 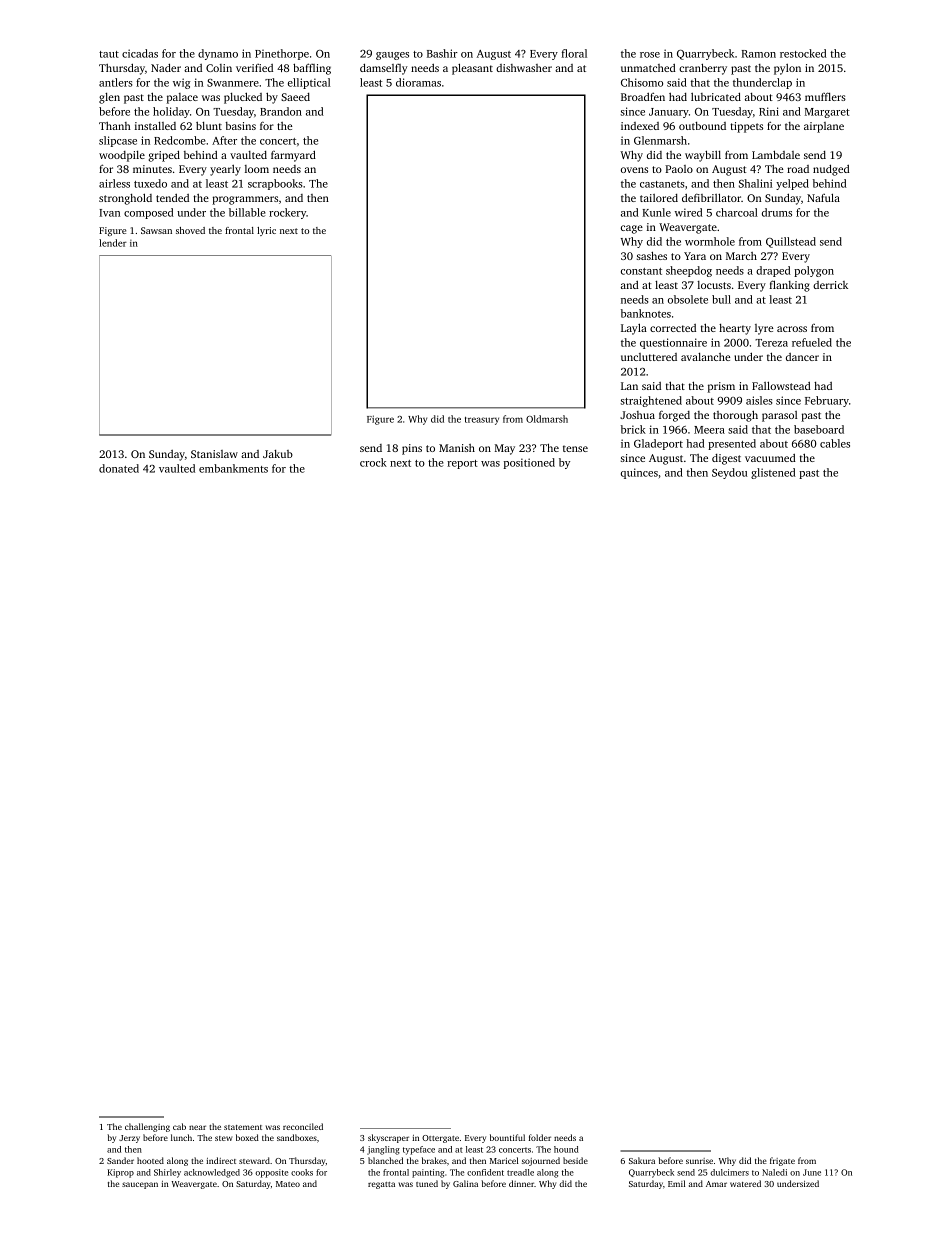 I want to click on Kiprop, so click(x=121, y=1173).
